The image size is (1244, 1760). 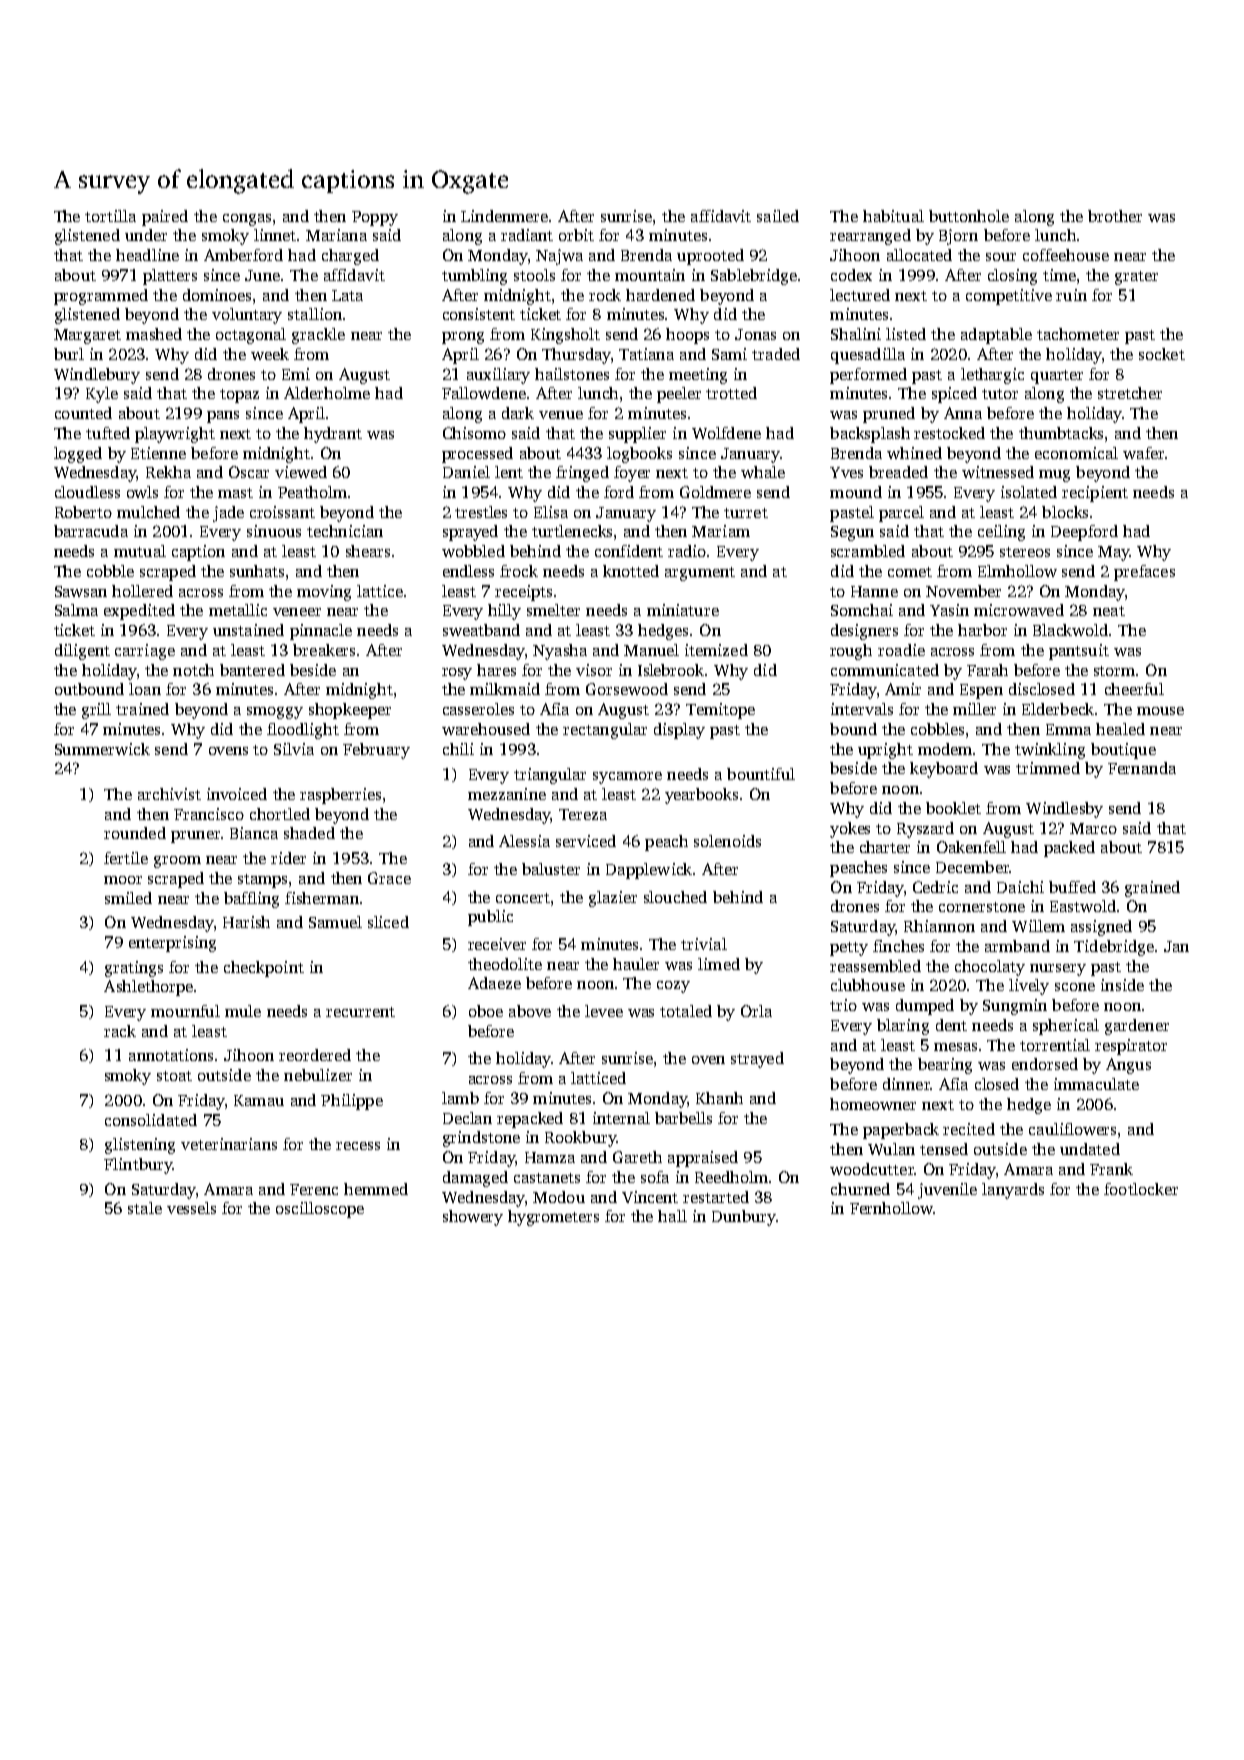 What do you see at coordinates (955, 1047) in the page?
I see `mesas` at bounding box center [955, 1047].
